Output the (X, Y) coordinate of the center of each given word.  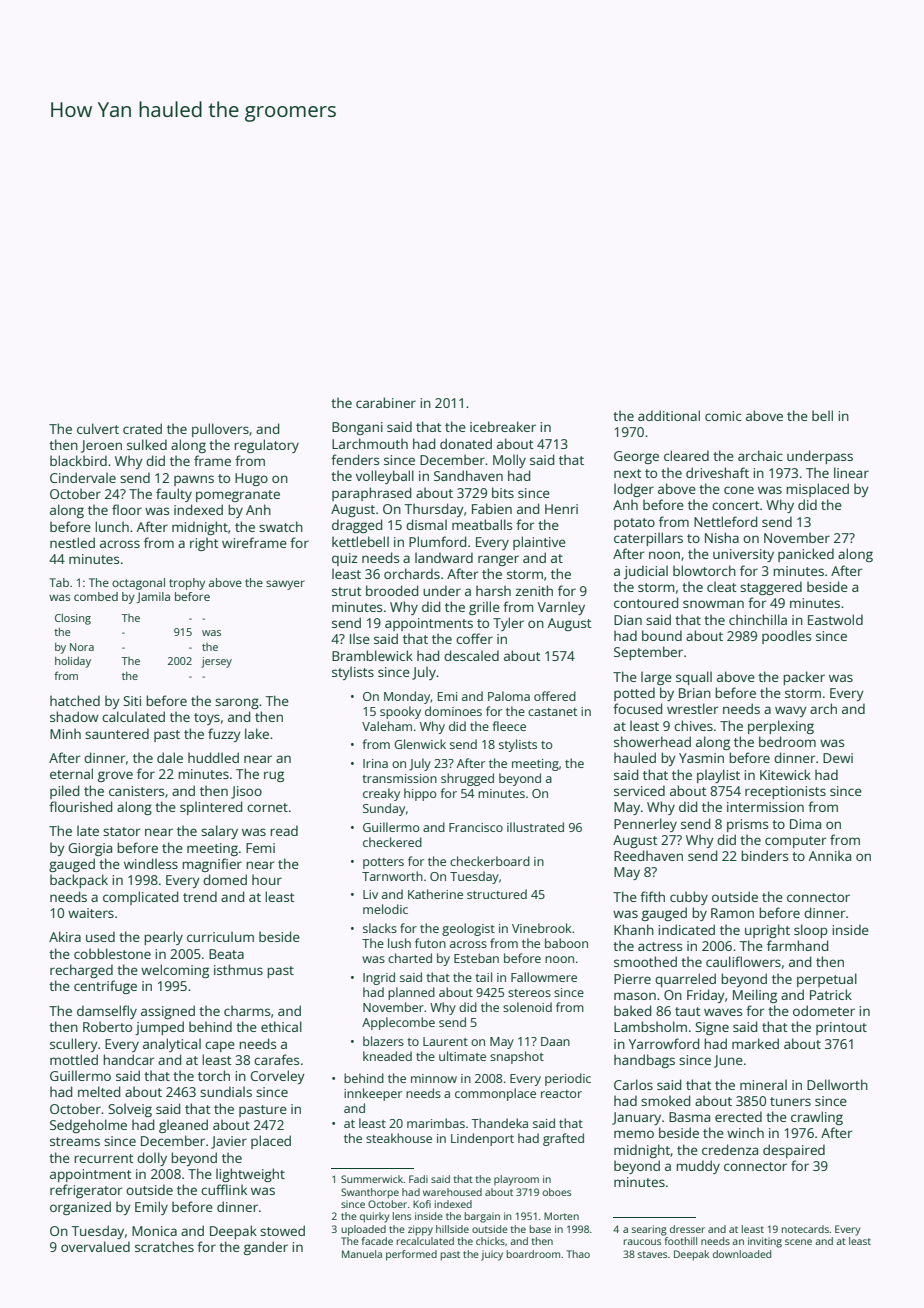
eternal (71, 773)
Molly (509, 461)
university (743, 555)
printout (841, 1028)
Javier (229, 1142)
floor (127, 509)
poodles (786, 637)
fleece (509, 726)
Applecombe (398, 1023)
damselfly (107, 1012)
